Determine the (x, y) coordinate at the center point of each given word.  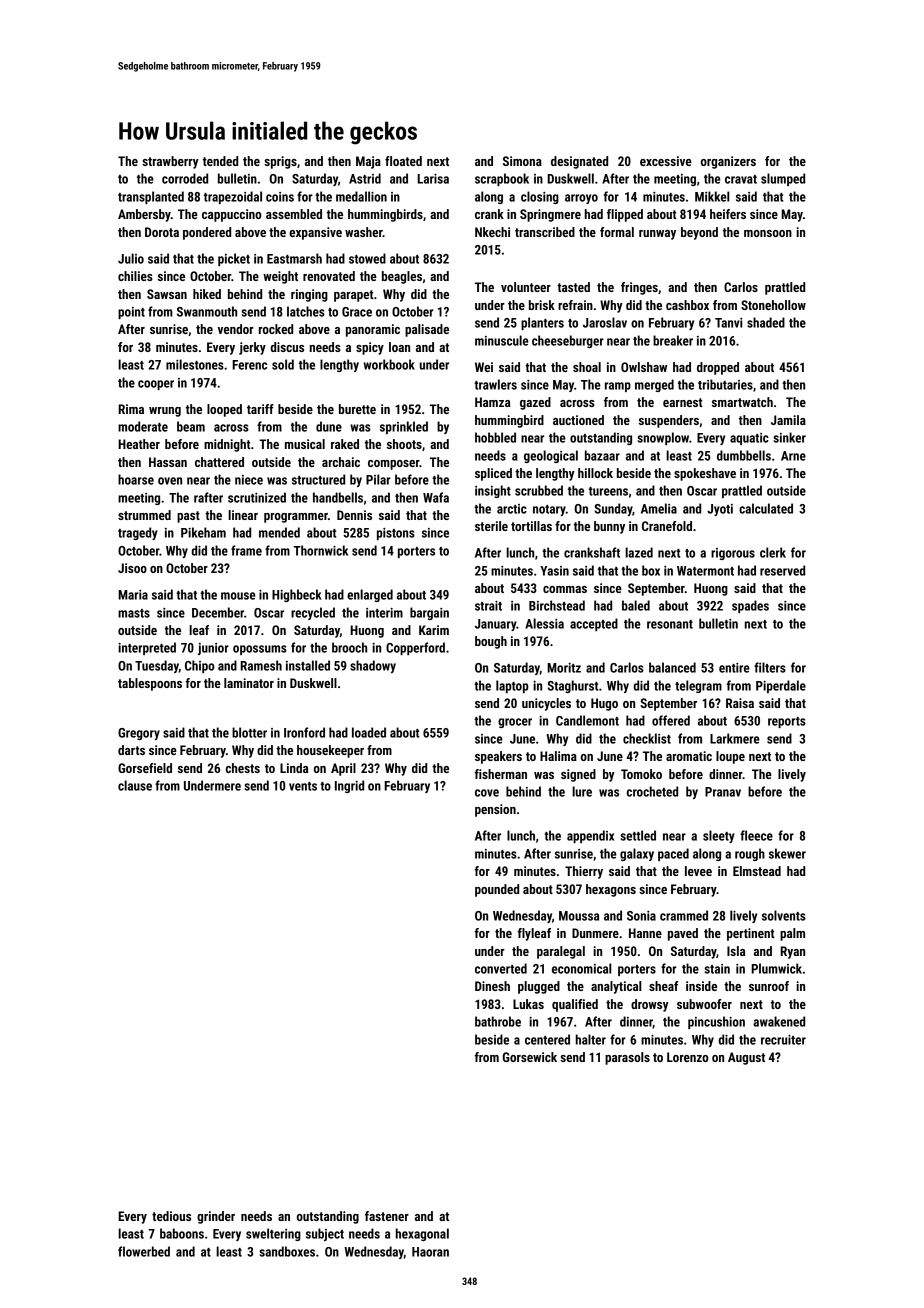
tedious (171, 1216)
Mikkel (712, 196)
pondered (207, 233)
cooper (156, 385)
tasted (573, 287)
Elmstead (757, 871)
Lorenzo (688, 1057)
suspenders (669, 421)
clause (135, 785)
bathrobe (498, 1021)
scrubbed (539, 490)
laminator (249, 683)
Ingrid (349, 786)
